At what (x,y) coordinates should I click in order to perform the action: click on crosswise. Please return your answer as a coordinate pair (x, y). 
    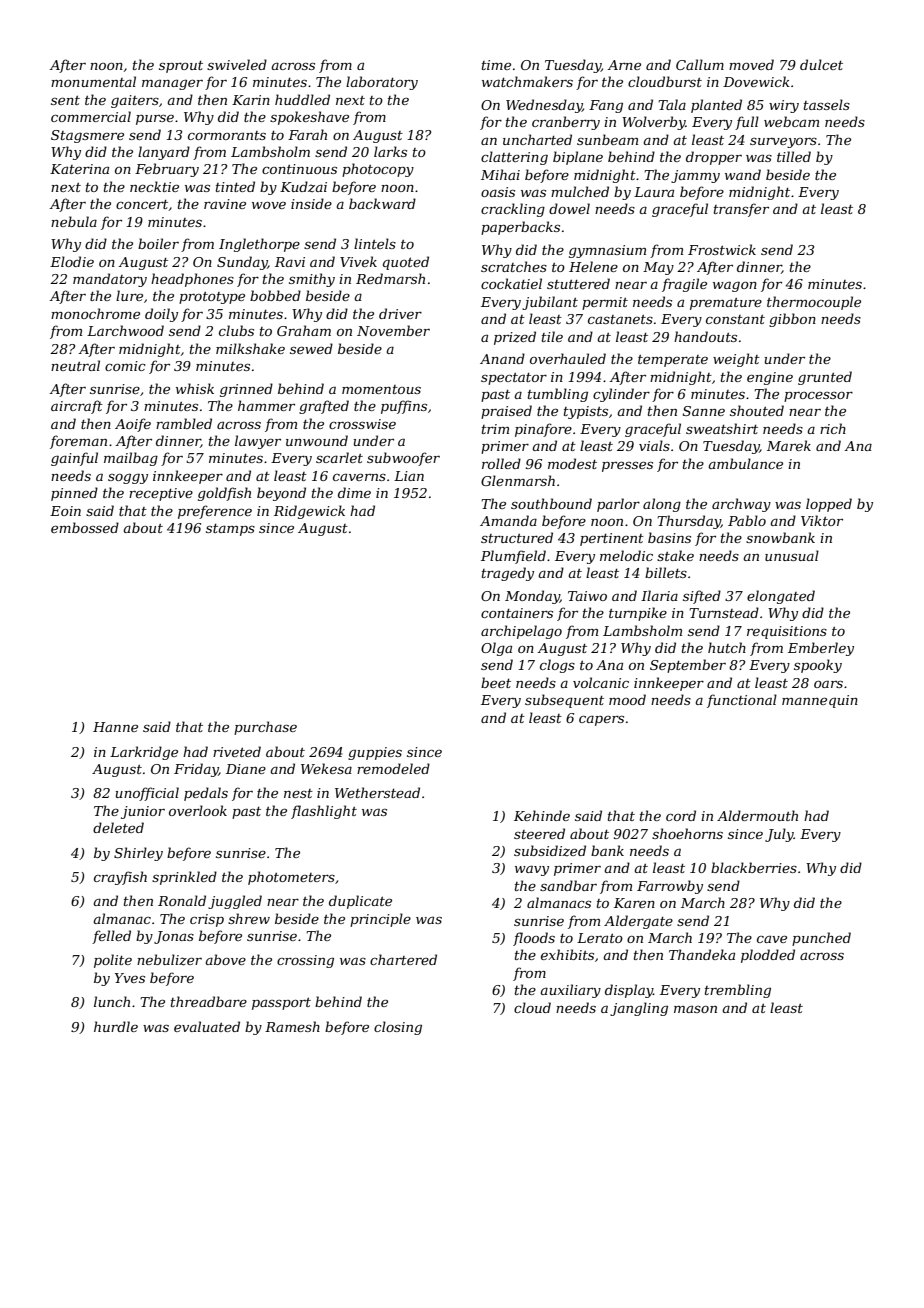
    Looking at the image, I should click on (362, 424).
